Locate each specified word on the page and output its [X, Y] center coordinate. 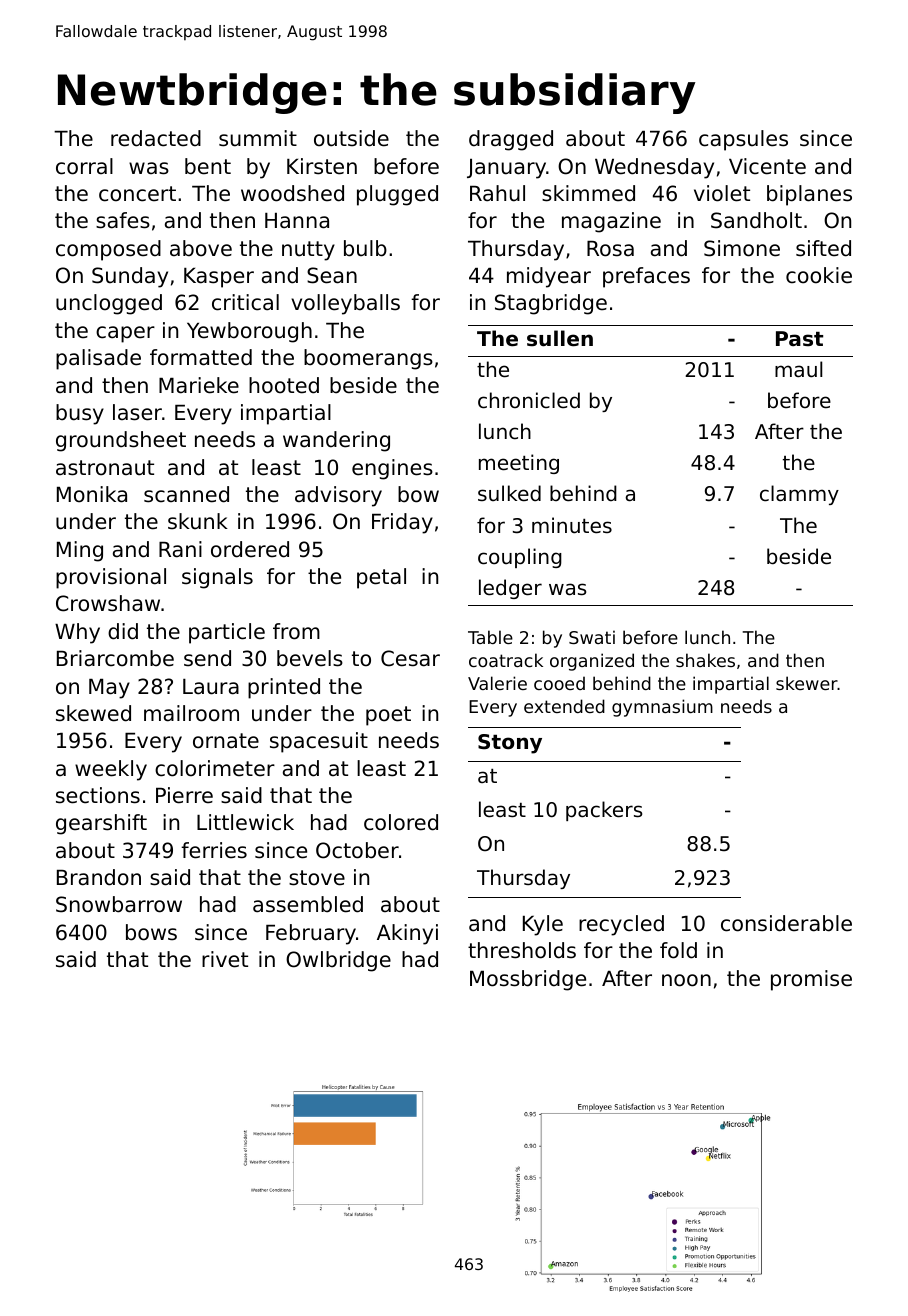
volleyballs [345, 304]
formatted [201, 357]
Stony [510, 744]
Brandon [99, 877]
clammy [799, 495]
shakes [705, 660]
